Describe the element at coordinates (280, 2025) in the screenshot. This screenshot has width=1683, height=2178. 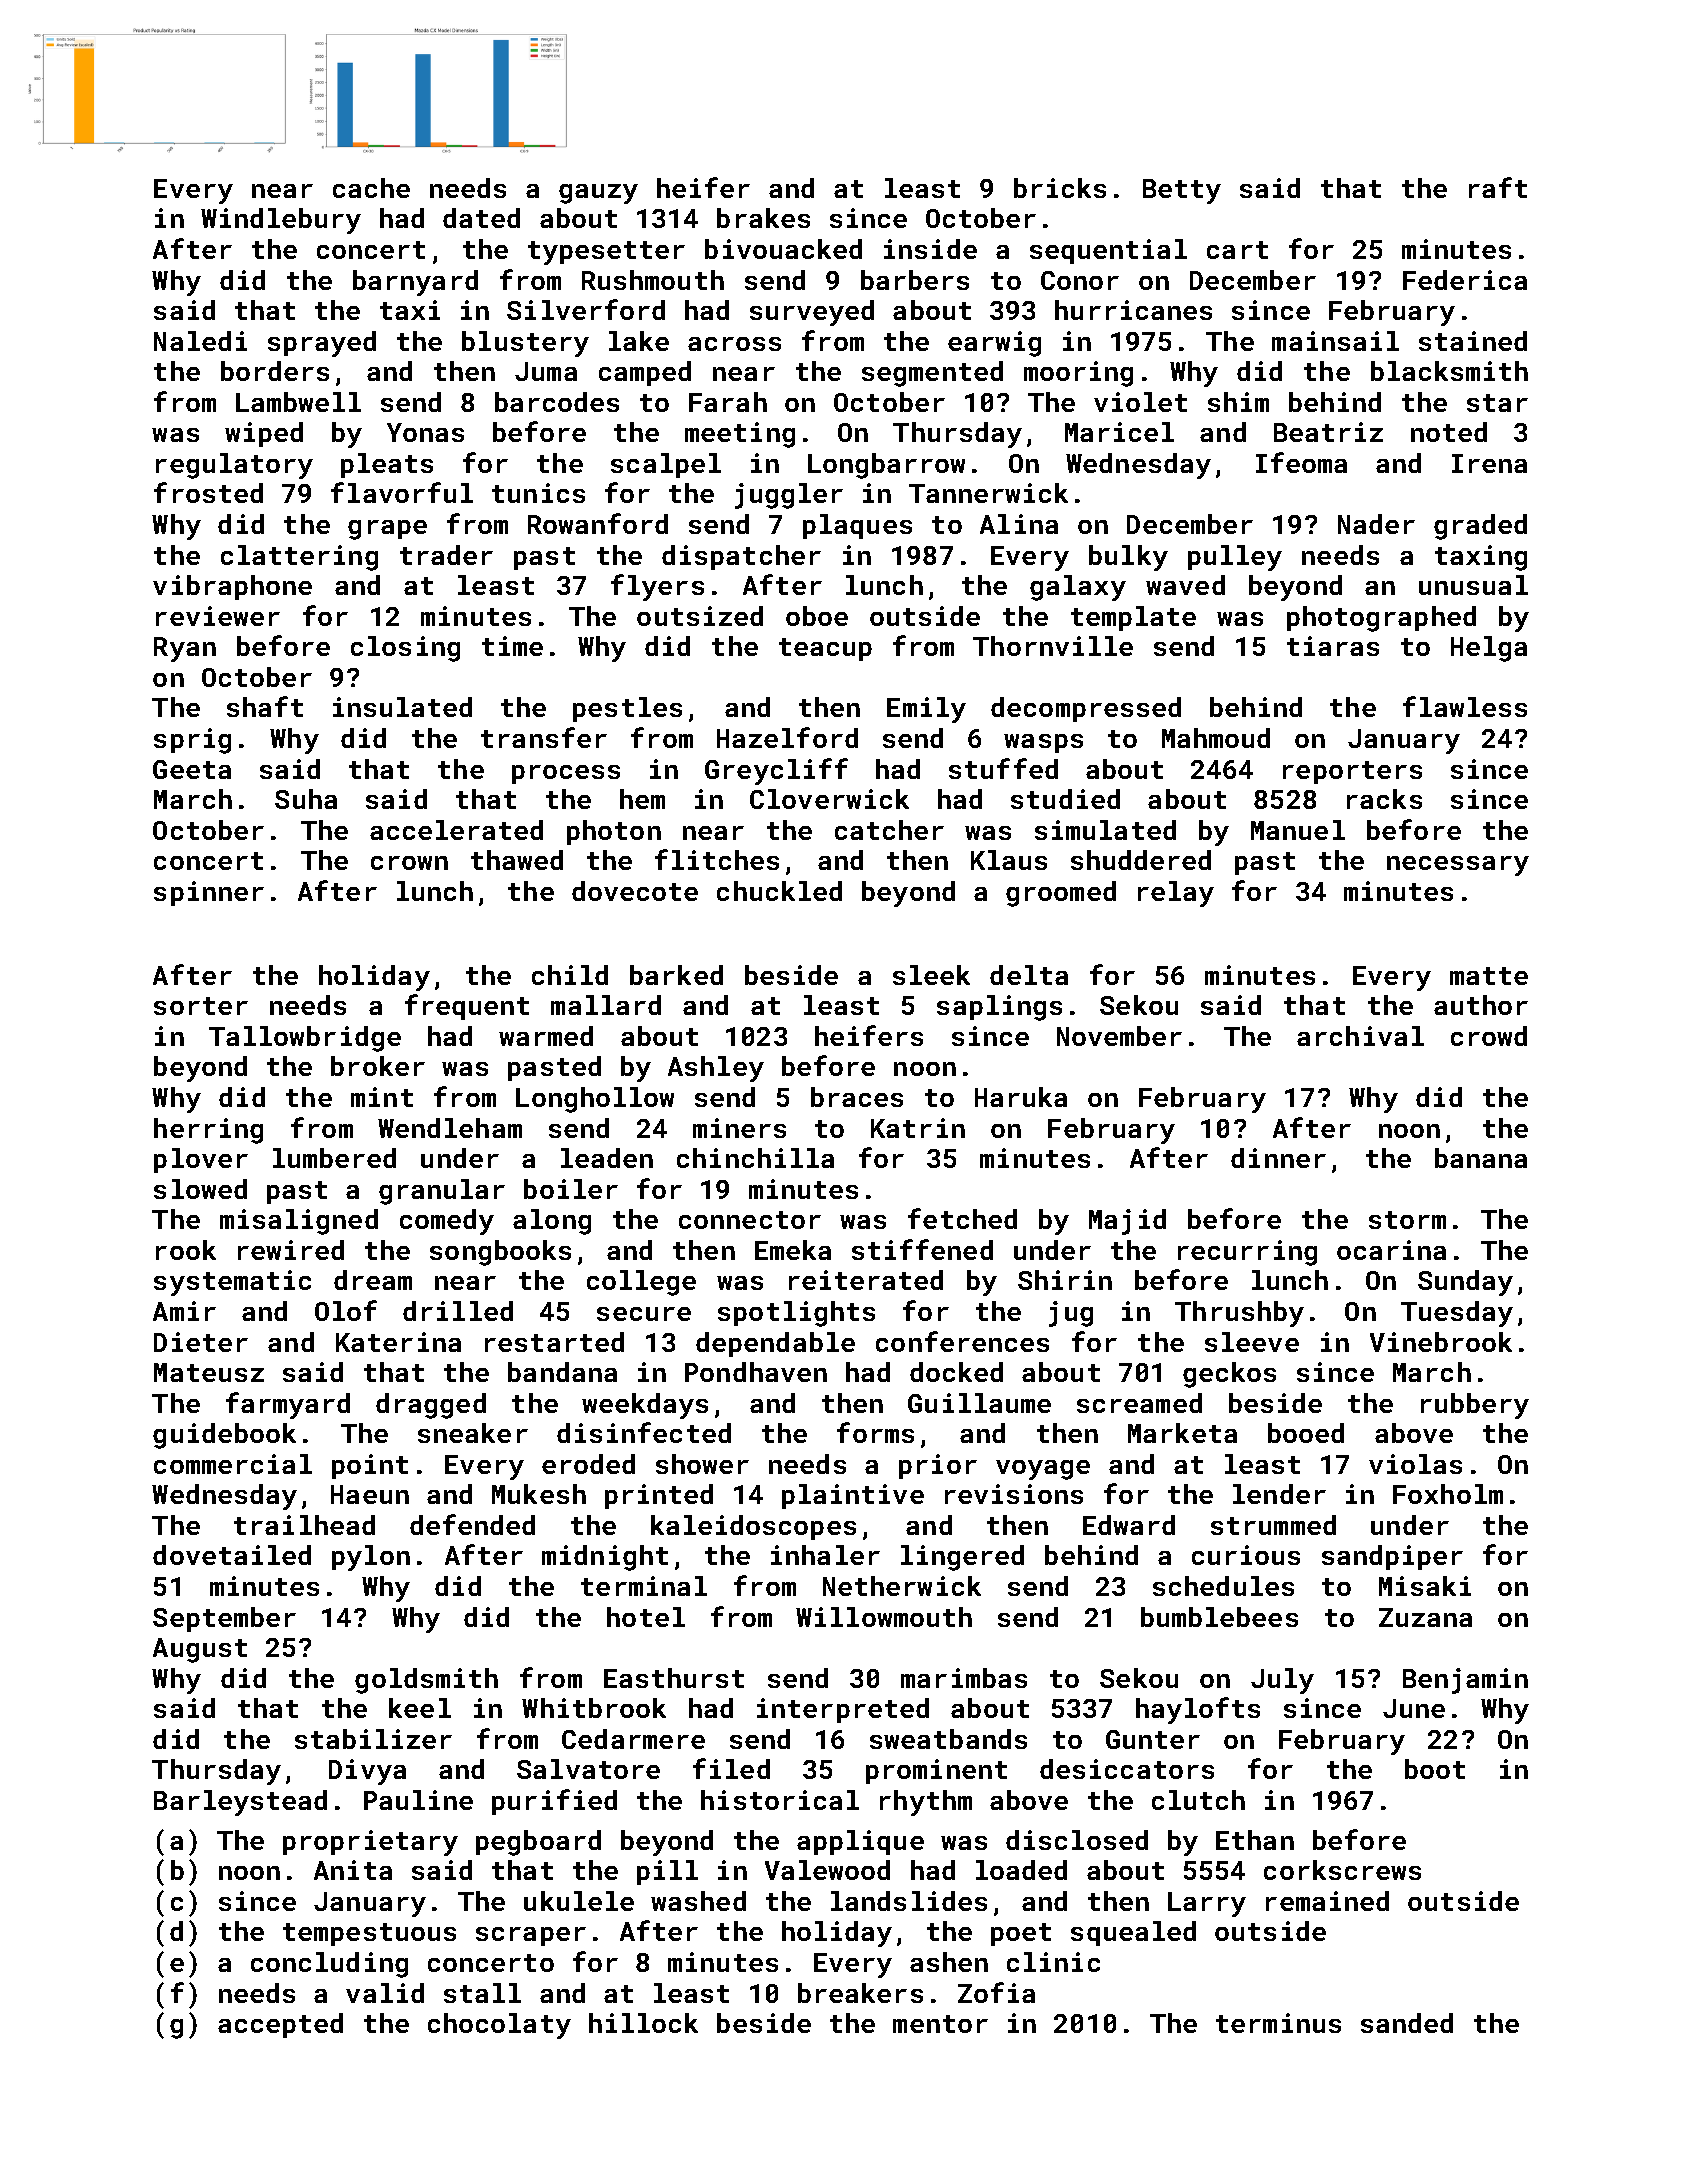
I see `accepted` at that location.
